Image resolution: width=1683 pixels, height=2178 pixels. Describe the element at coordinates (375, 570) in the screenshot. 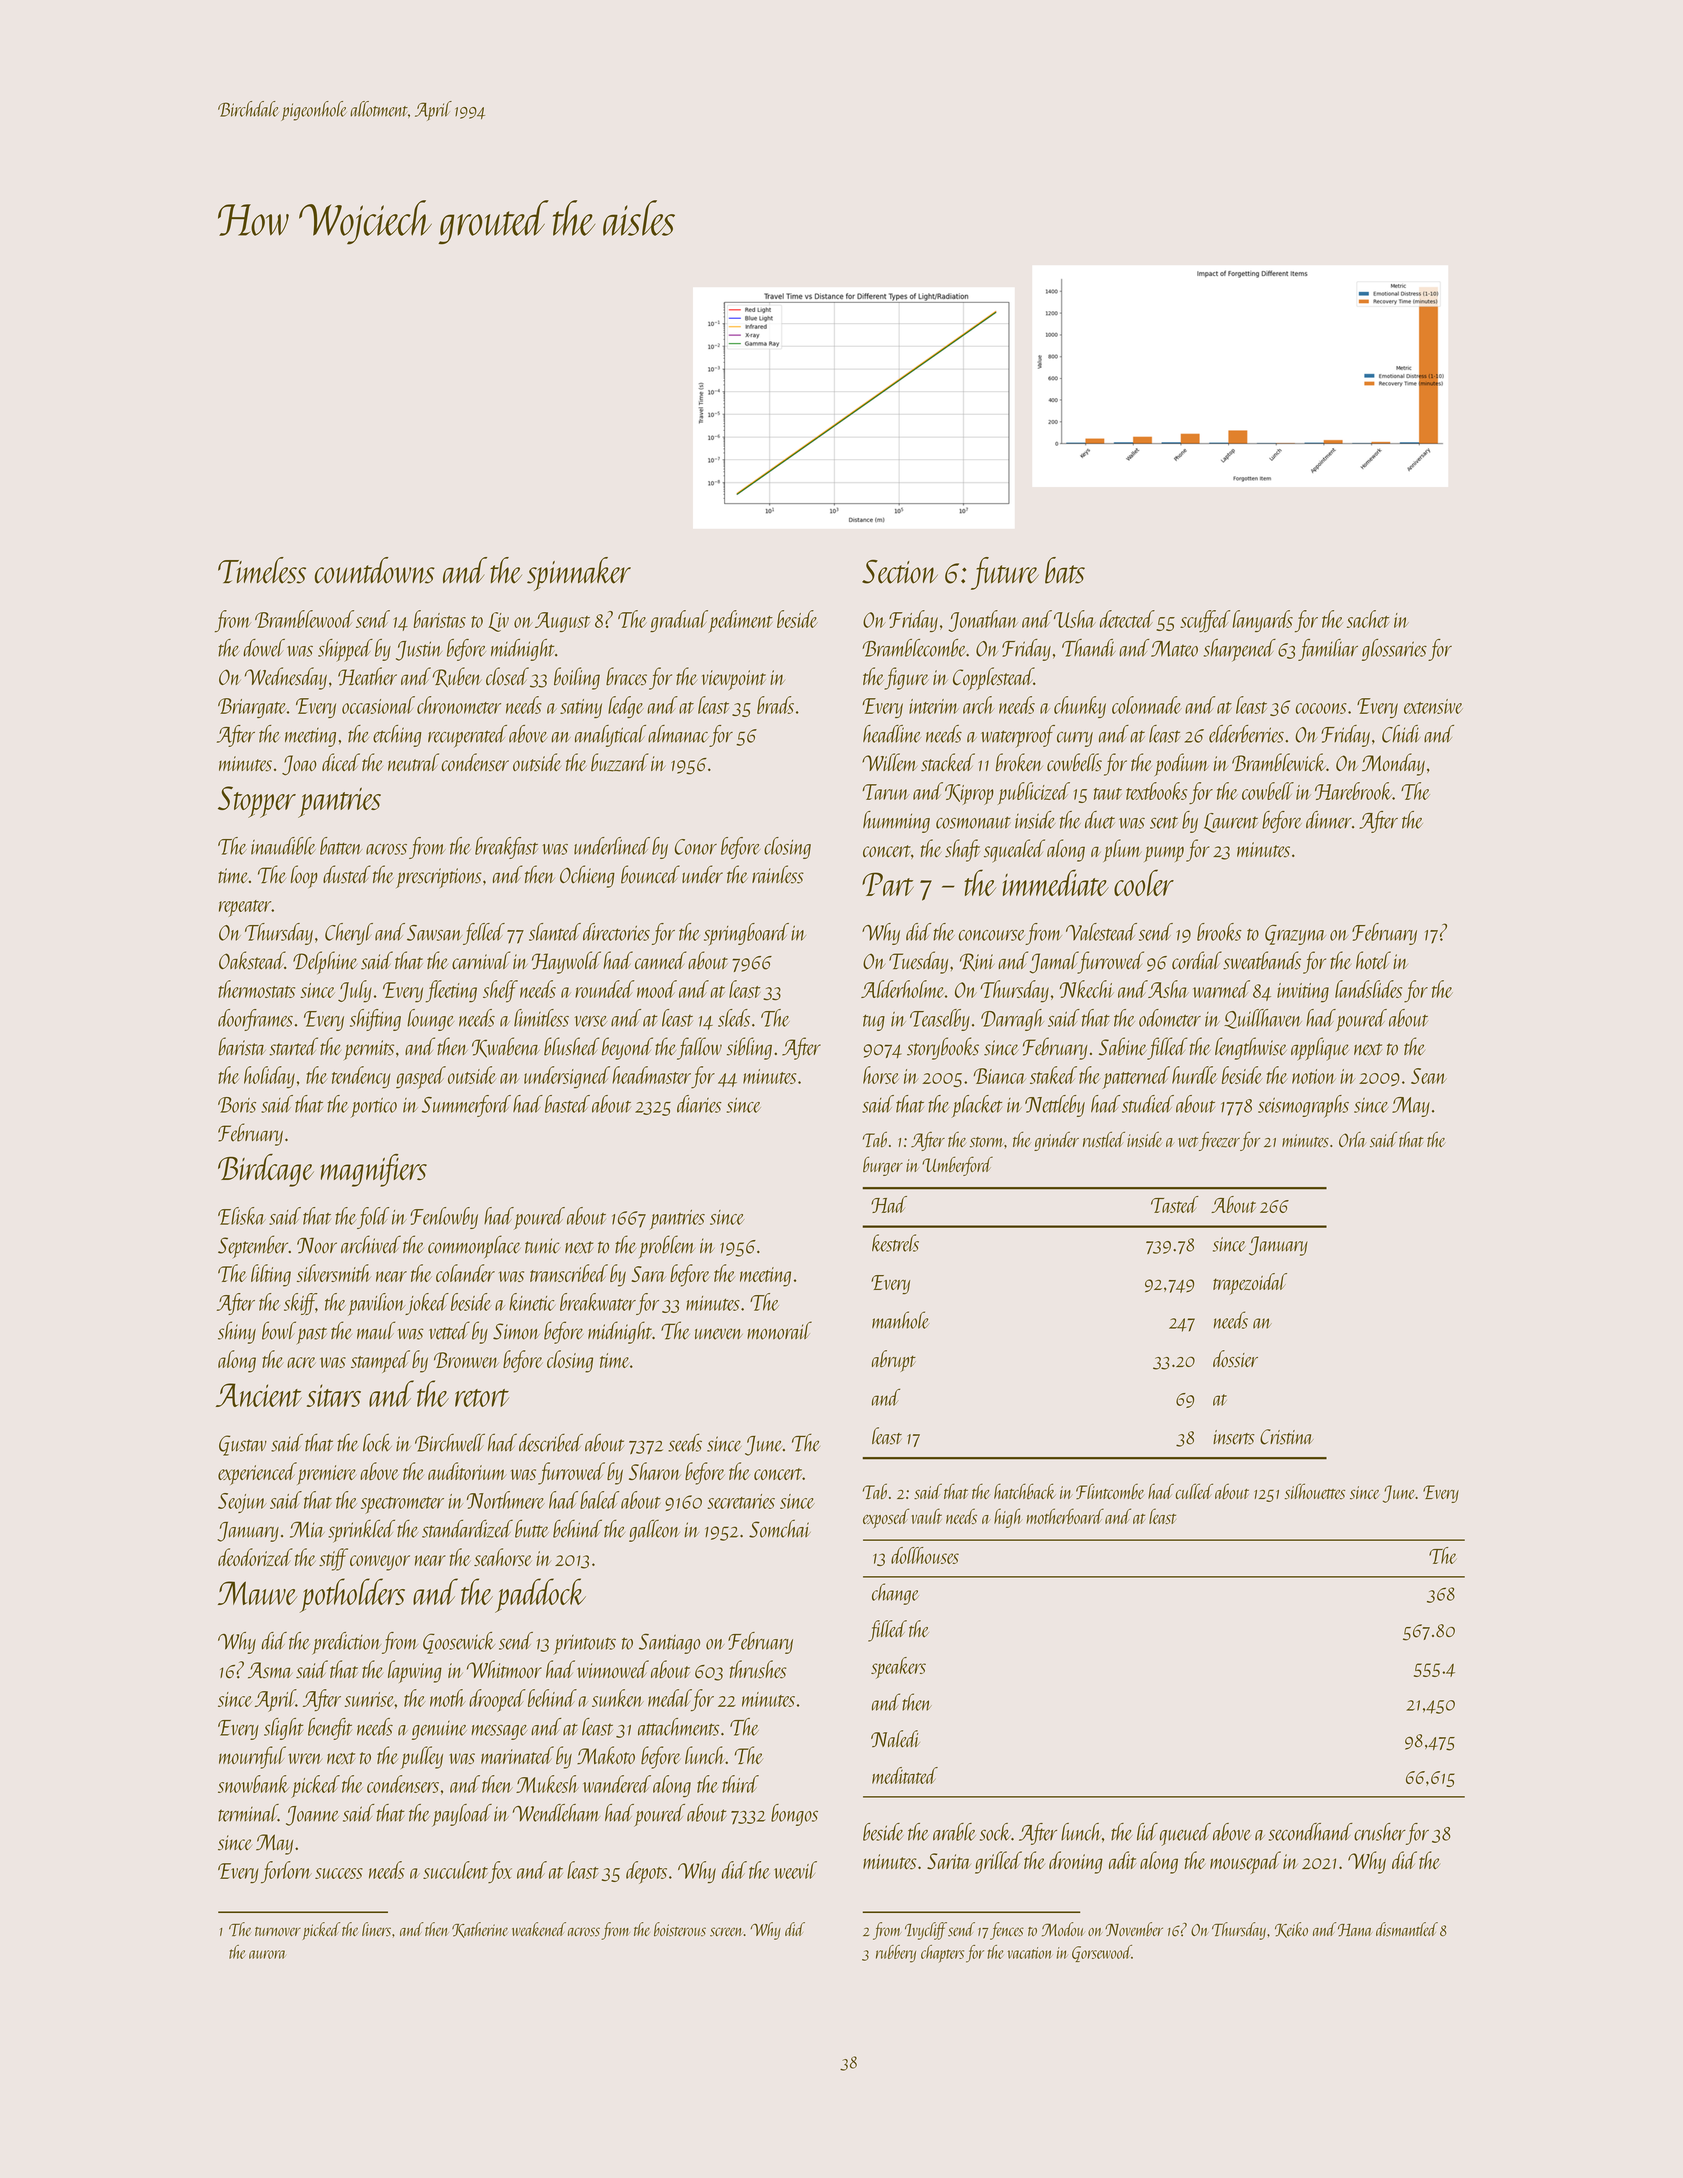

I see `countdowns` at that location.
